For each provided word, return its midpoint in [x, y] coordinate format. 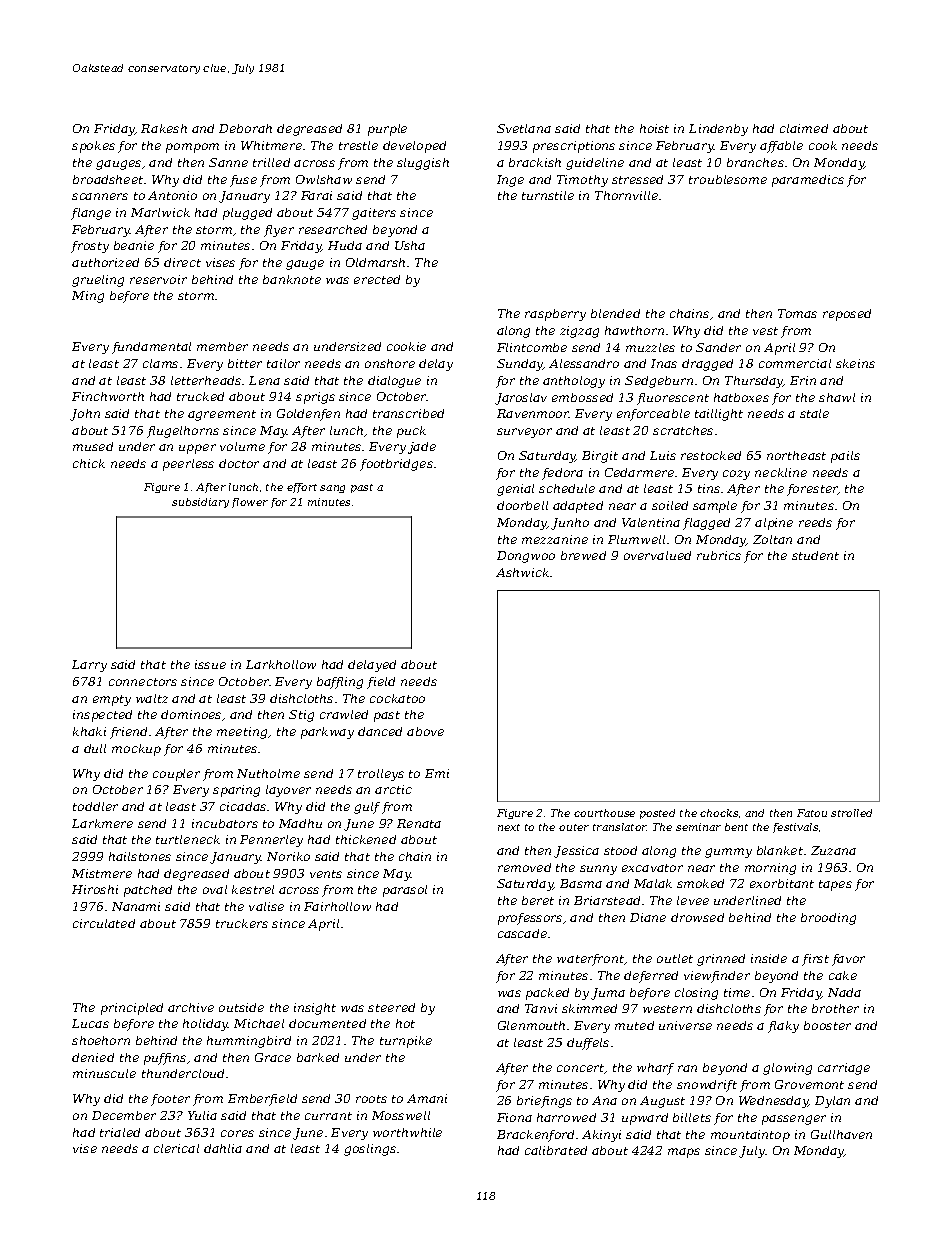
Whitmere [271, 145]
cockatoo [397, 698]
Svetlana [524, 128]
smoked [700, 883]
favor [848, 960]
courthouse [604, 813]
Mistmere [102, 873]
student [815, 555]
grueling [98, 281]
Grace [273, 1057]
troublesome [728, 179]
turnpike [406, 1042]
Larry [89, 666]
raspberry [555, 315]
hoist [654, 128]
